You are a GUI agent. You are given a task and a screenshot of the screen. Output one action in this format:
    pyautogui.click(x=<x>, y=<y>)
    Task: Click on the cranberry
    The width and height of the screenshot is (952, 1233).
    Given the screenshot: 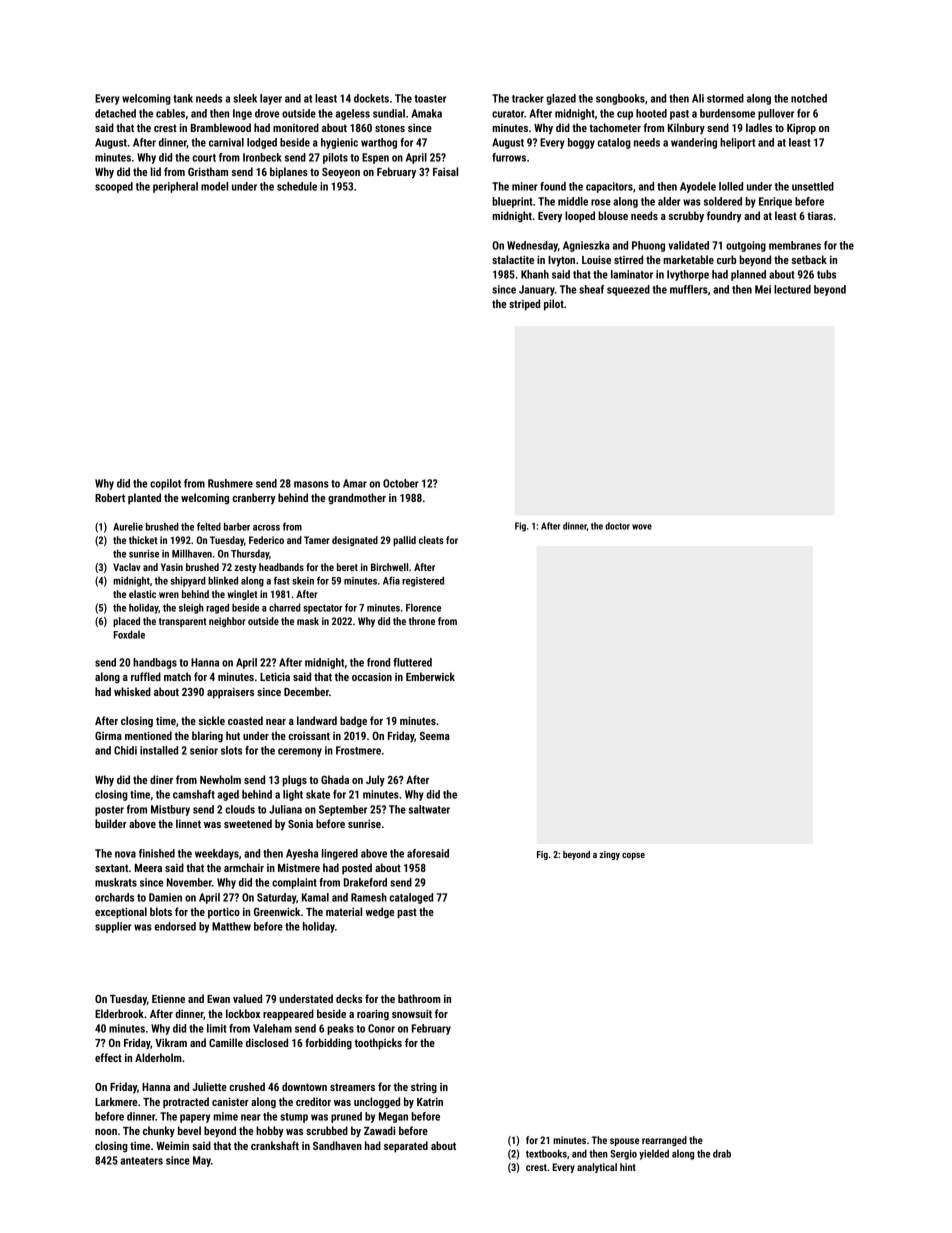 What is the action you would take?
    pyautogui.click(x=254, y=498)
